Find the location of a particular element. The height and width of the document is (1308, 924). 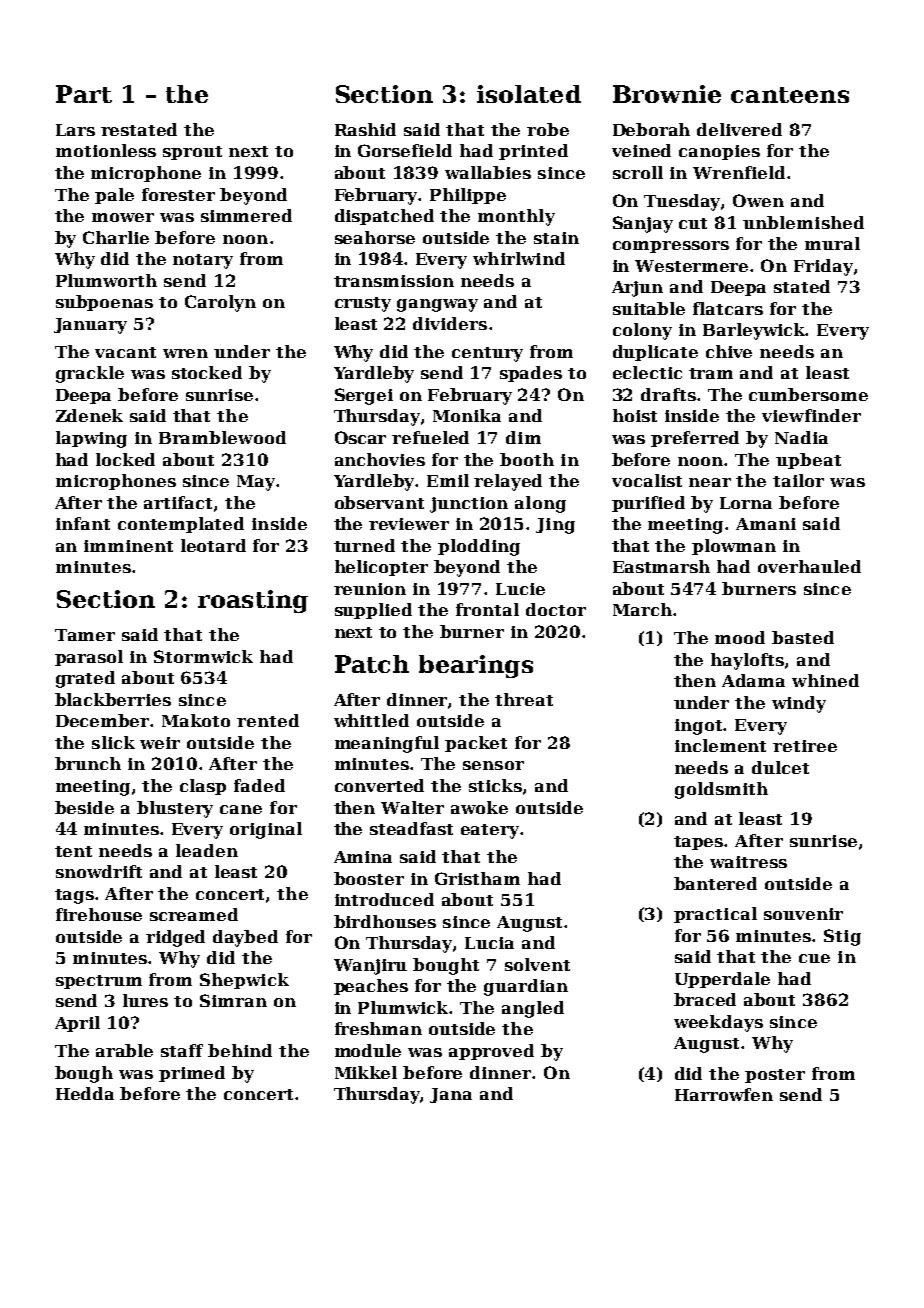

lures is located at coordinates (145, 1000).
